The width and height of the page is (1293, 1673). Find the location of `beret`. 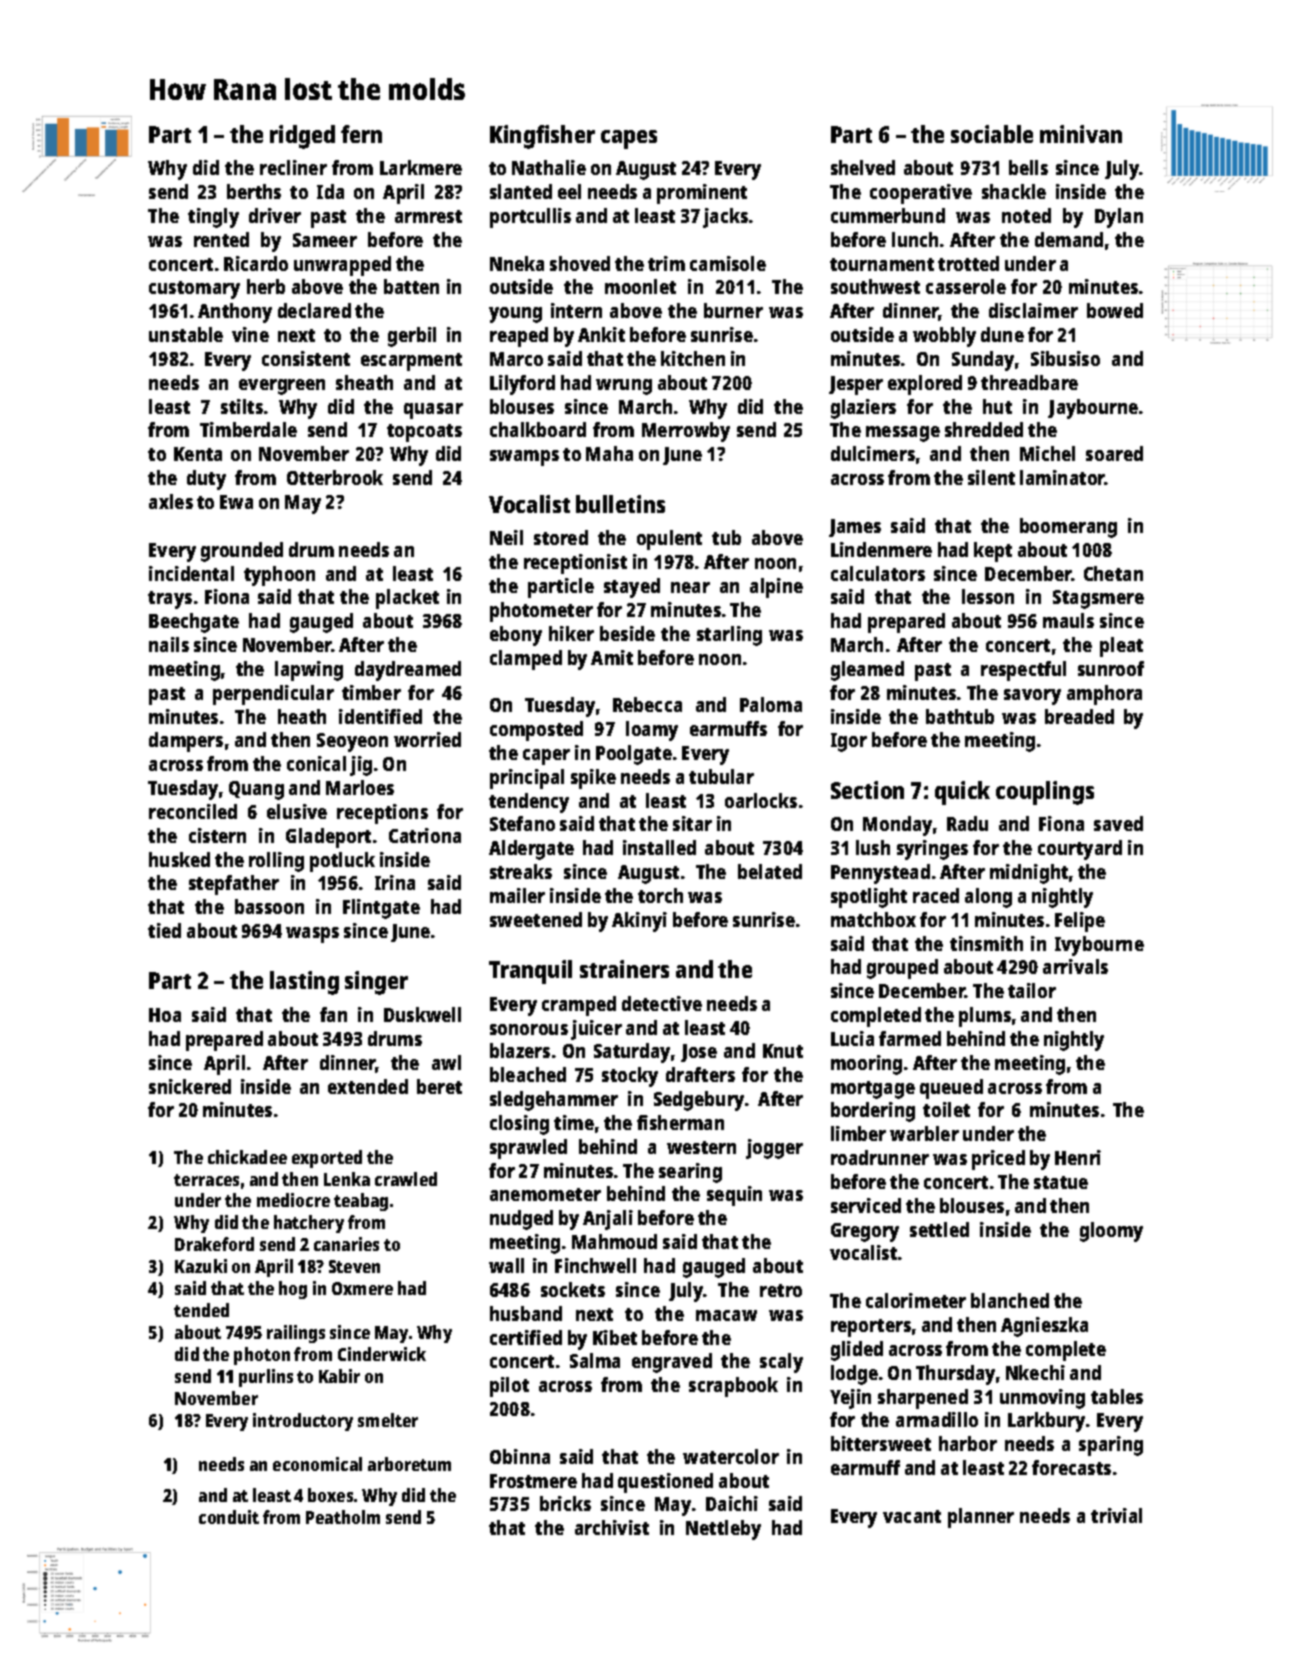

beret is located at coordinates (439, 1086).
